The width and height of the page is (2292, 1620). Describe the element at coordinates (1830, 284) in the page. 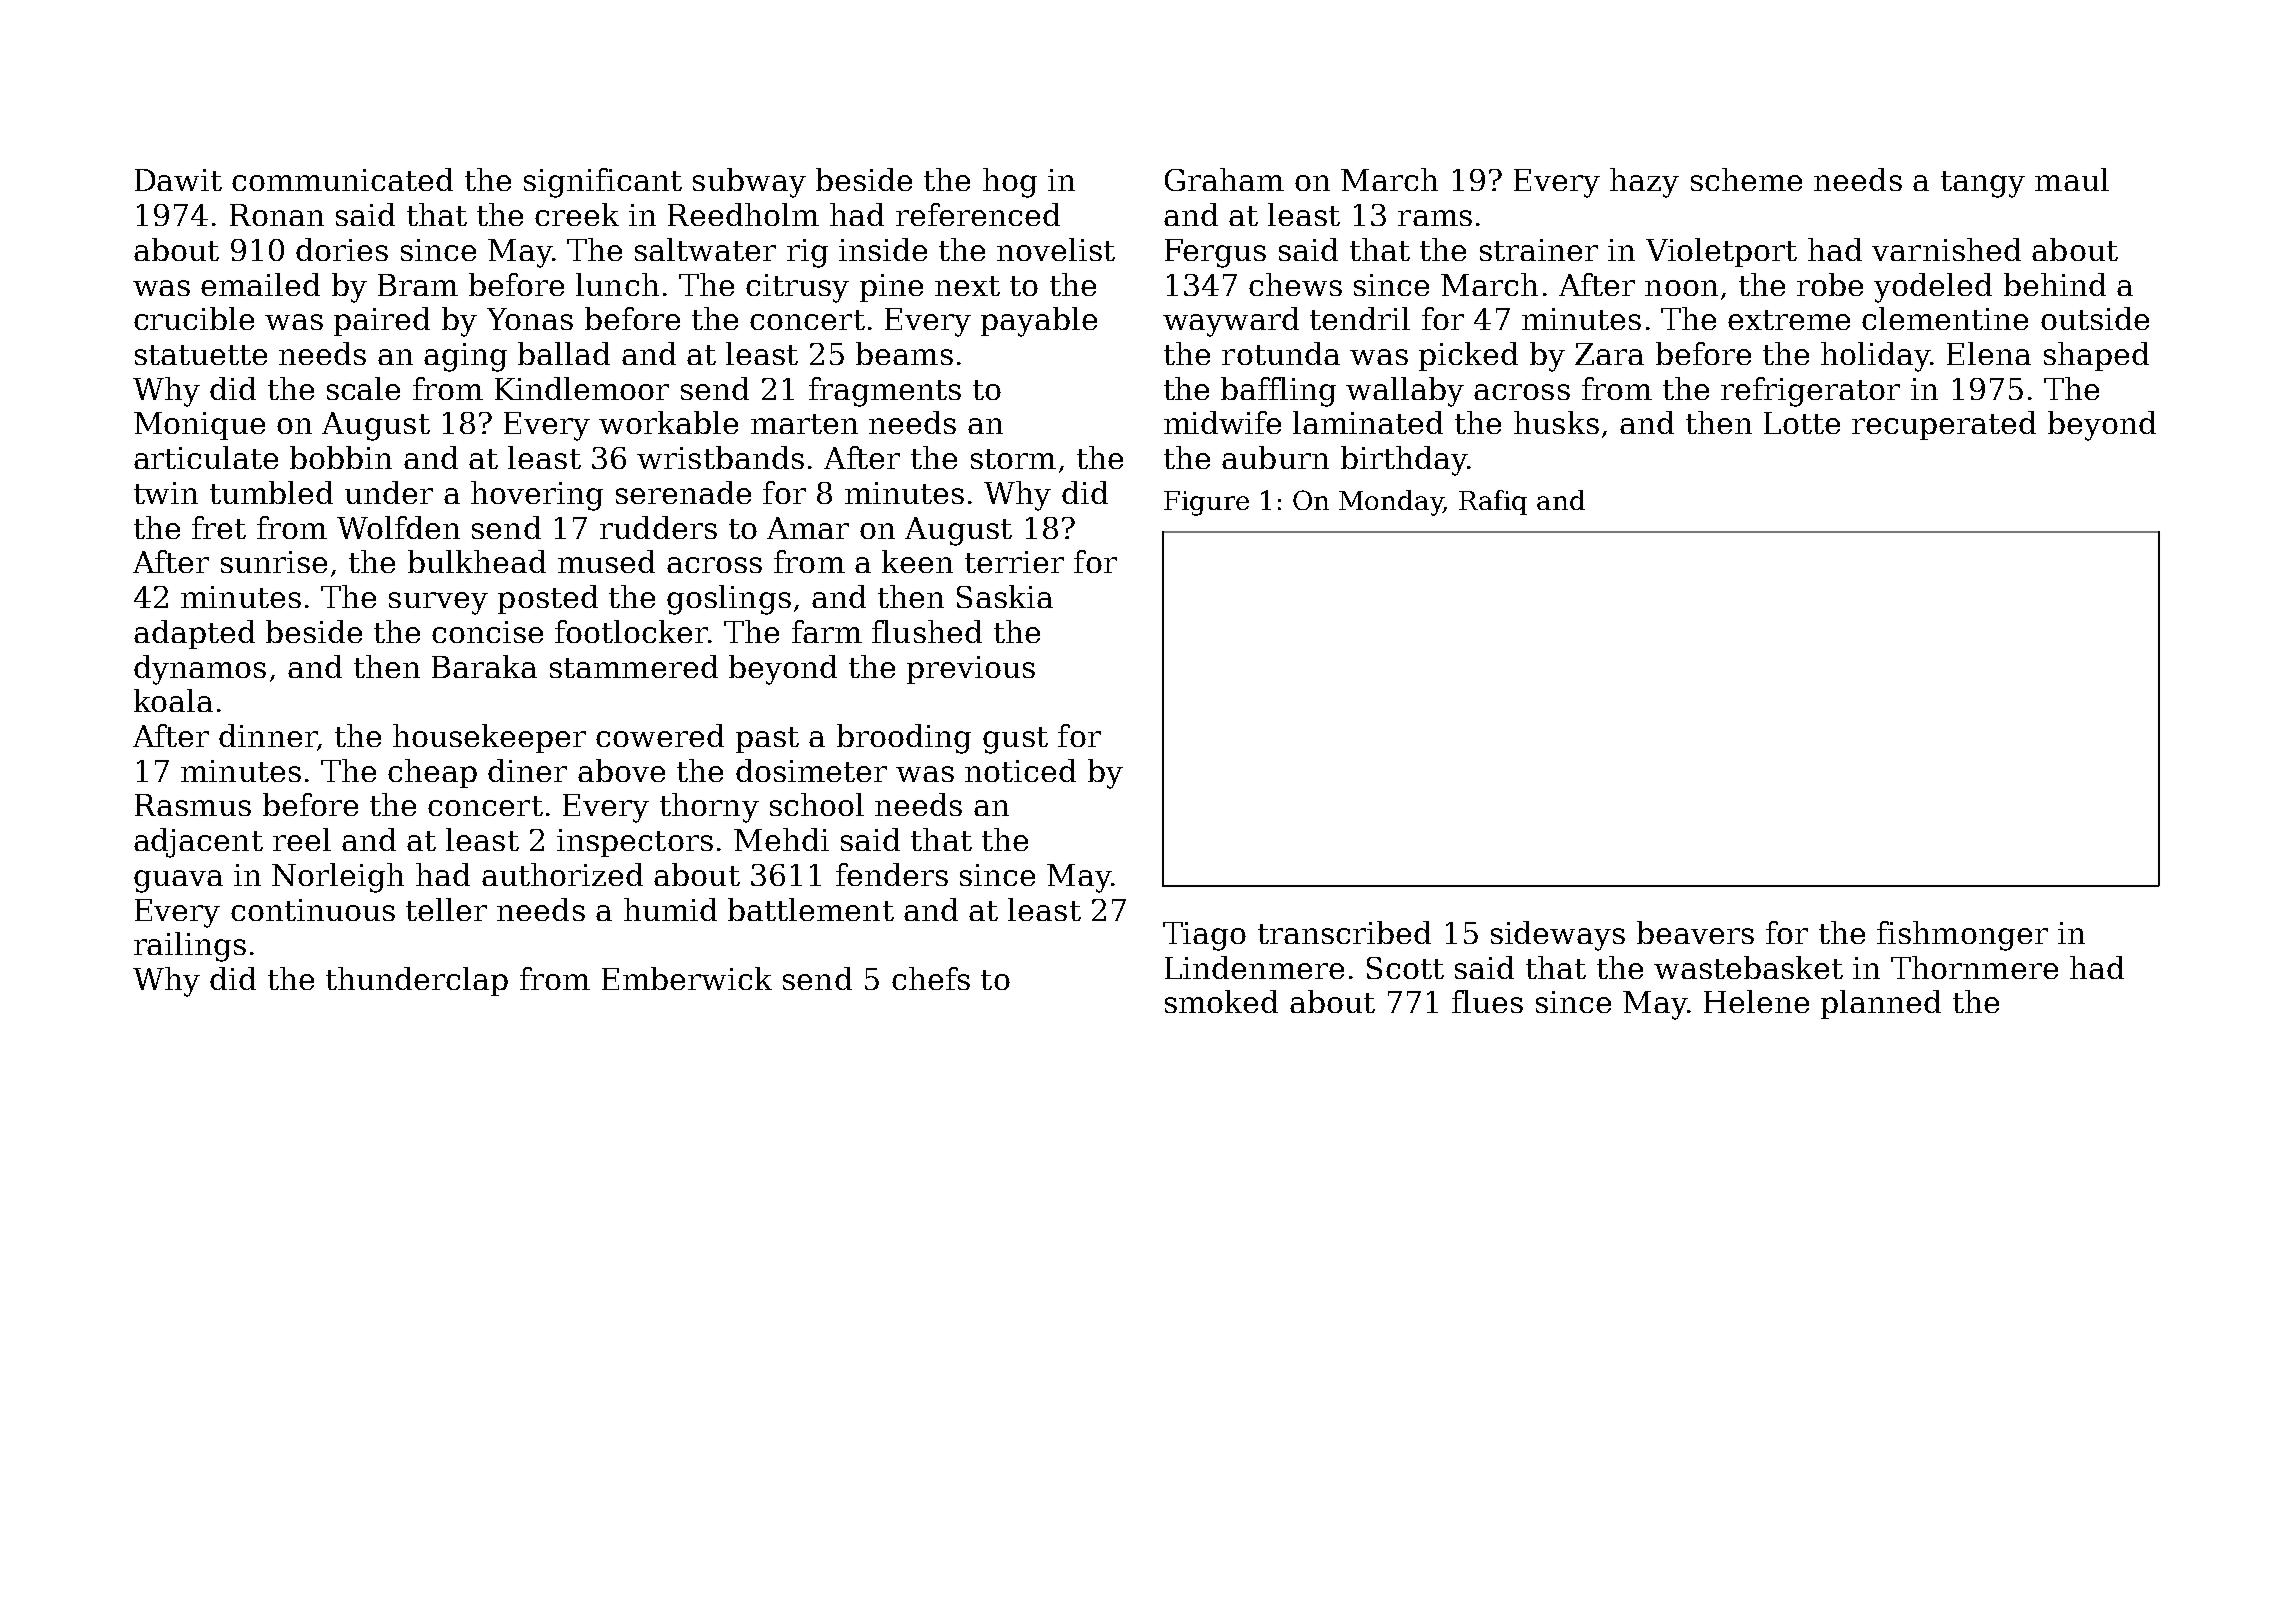

I see `robe` at that location.
